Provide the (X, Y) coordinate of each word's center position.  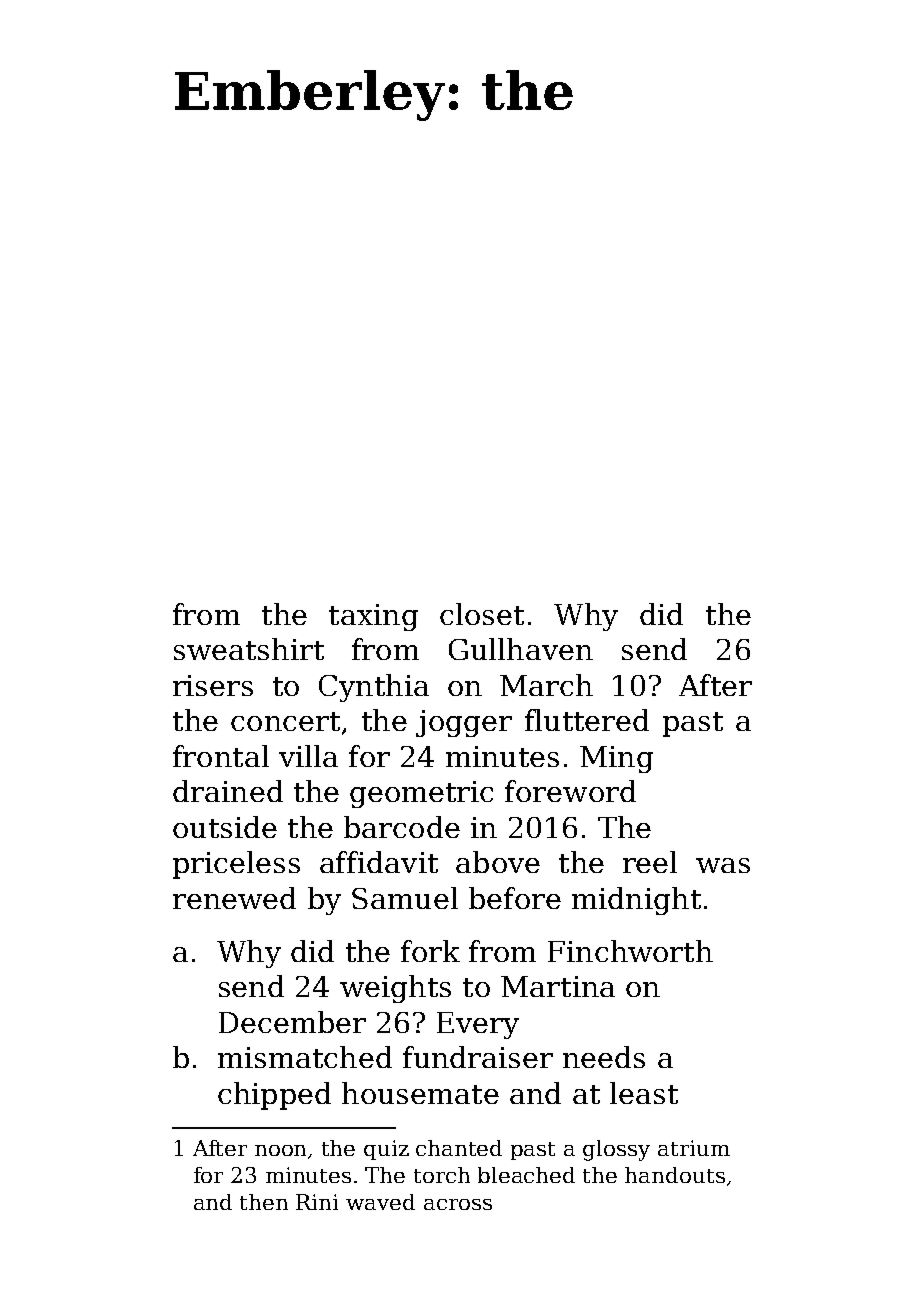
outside (225, 827)
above (498, 862)
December (292, 1022)
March (546, 685)
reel (650, 862)
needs (604, 1057)
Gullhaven (521, 649)
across (458, 1204)
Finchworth (630, 951)
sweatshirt (249, 649)
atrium (694, 1148)
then (264, 1202)
